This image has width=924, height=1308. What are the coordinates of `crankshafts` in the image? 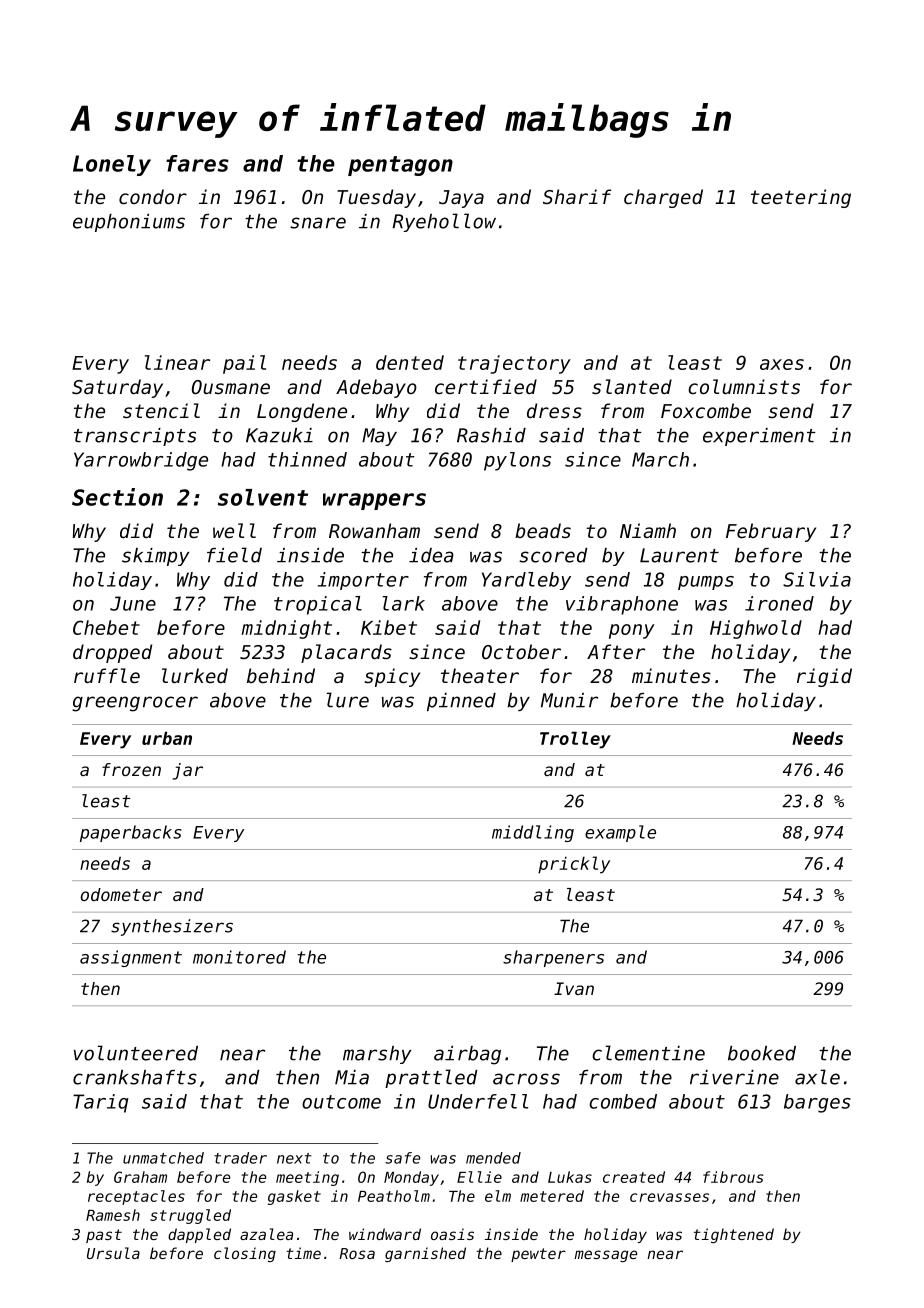 It's located at (135, 1077).
